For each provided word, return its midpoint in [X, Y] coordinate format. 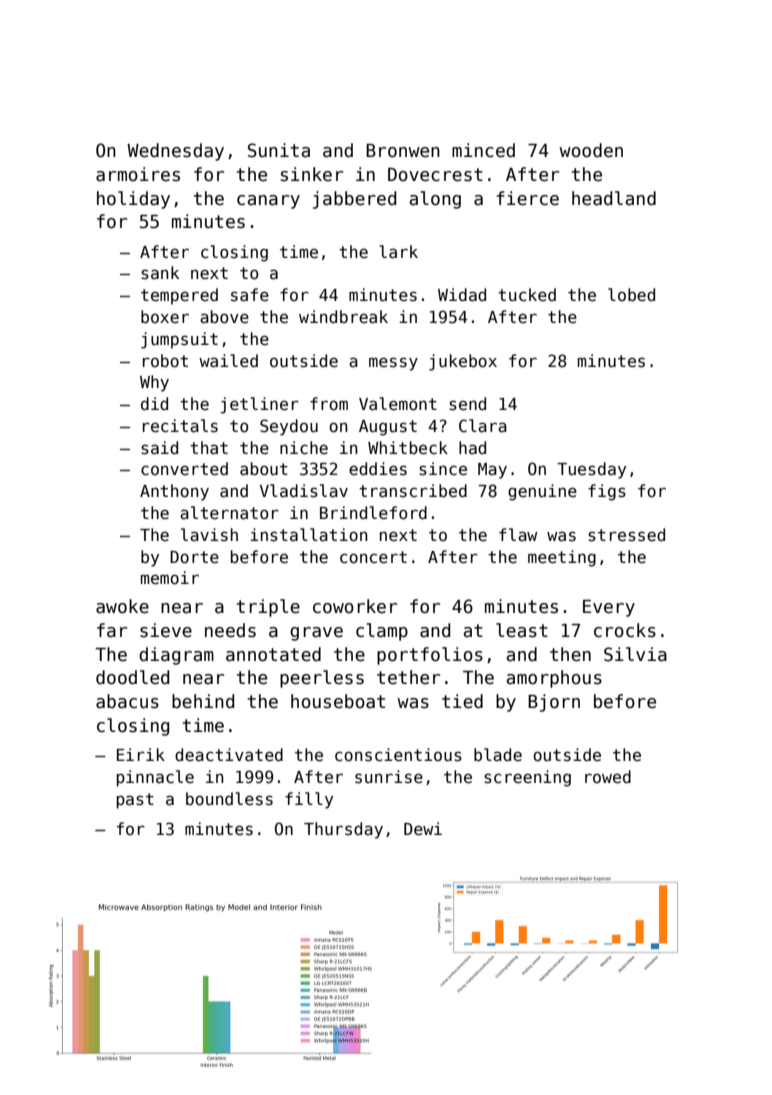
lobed [631, 295]
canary [268, 202]
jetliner [260, 405]
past [135, 801]
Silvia [635, 654]
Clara [483, 426]
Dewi [423, 829]
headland [614, 198]
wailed [228, 361]
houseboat [338, 701]
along [435, 200]
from [329, 404]
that [209, 448]
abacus [127, 701]
